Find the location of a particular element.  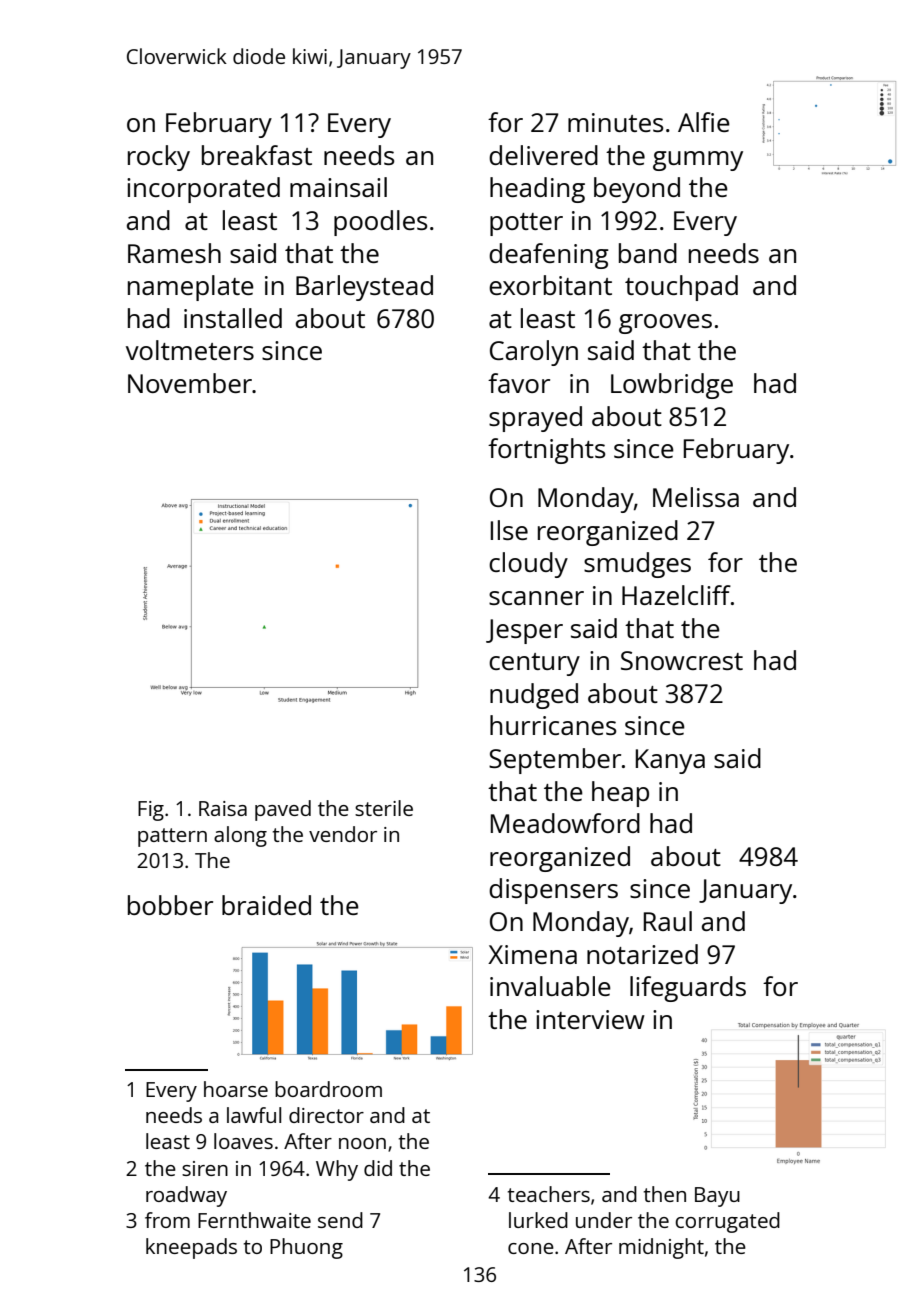

sterile is located at coordinates (384, 808).
